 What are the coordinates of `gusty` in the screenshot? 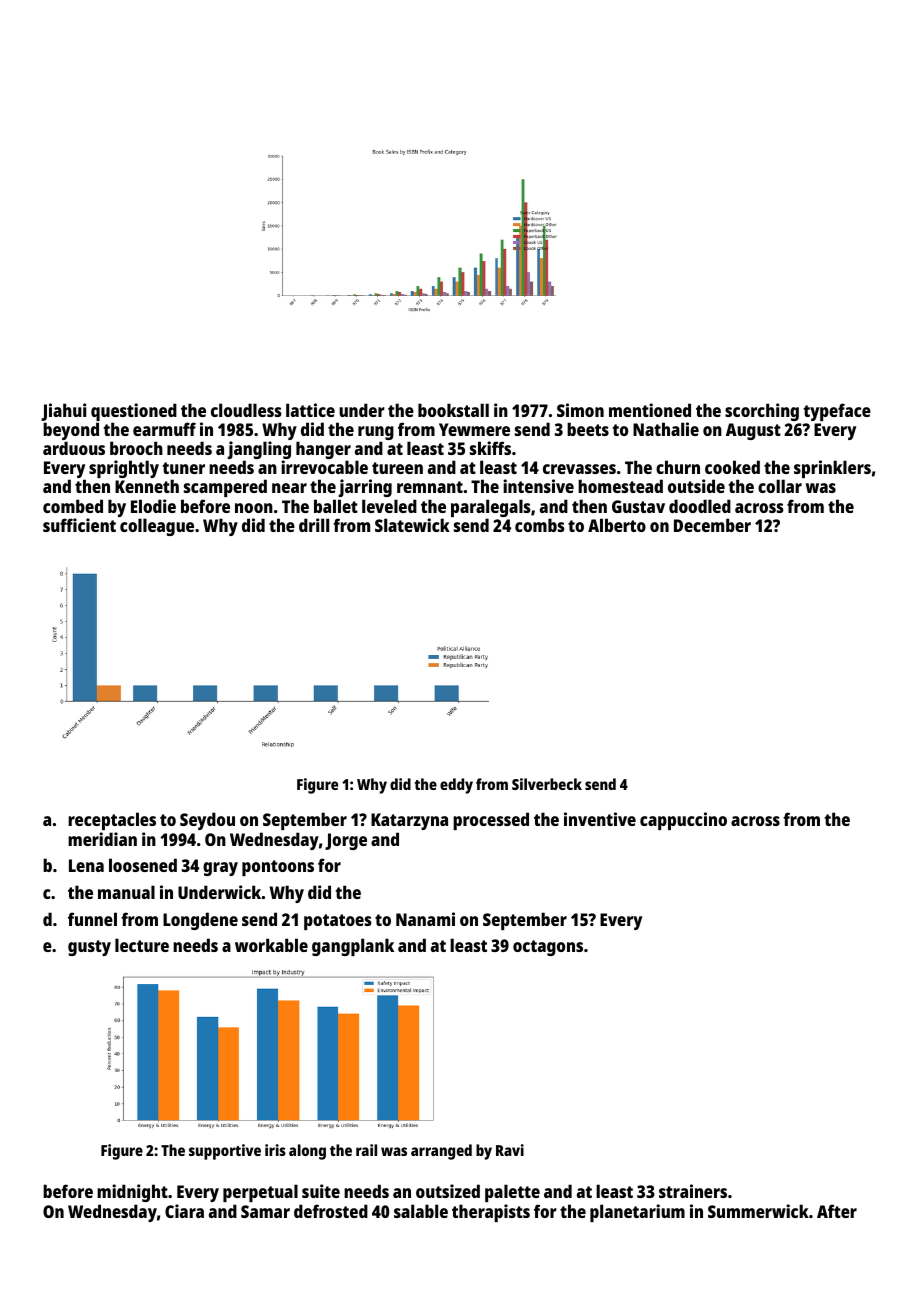 It's located at (89, 948).
